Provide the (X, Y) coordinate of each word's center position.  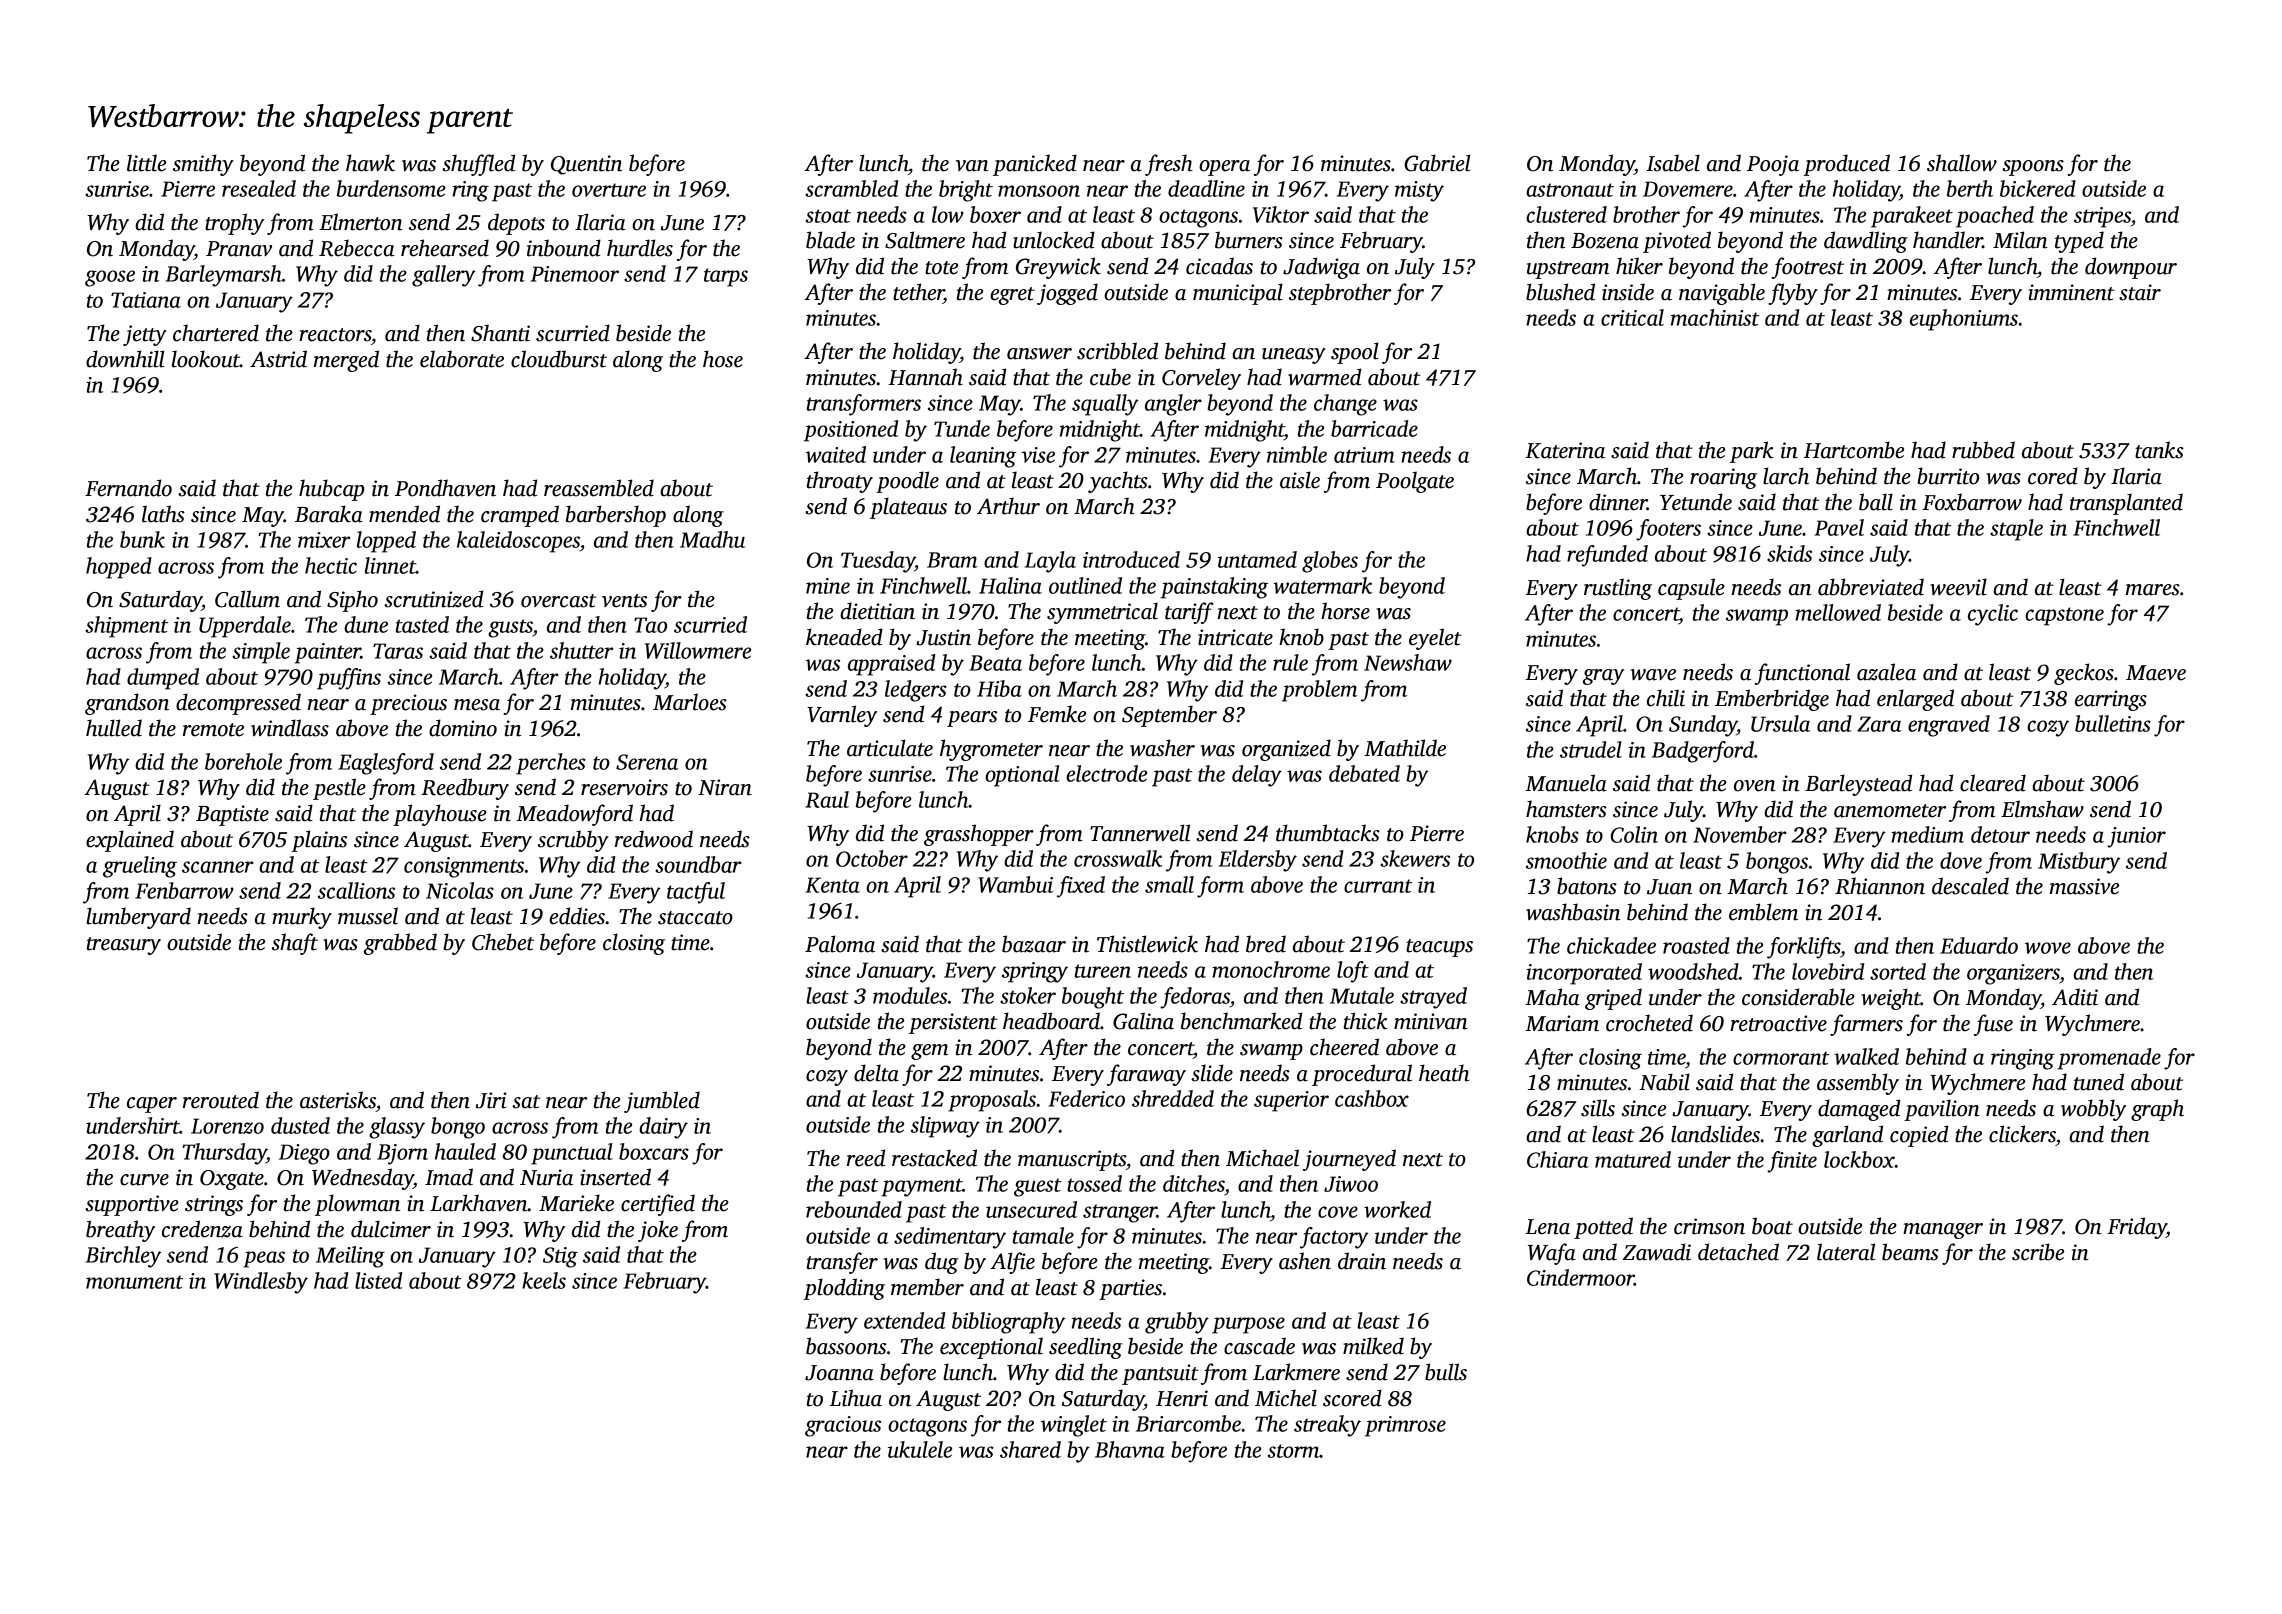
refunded (1607, 556)
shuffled (478, 165)
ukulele (920, 1449)
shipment (126, 627)
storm (1294, 1451)
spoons (2033, 168)
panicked (1035, 165)
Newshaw (1408, 662)
